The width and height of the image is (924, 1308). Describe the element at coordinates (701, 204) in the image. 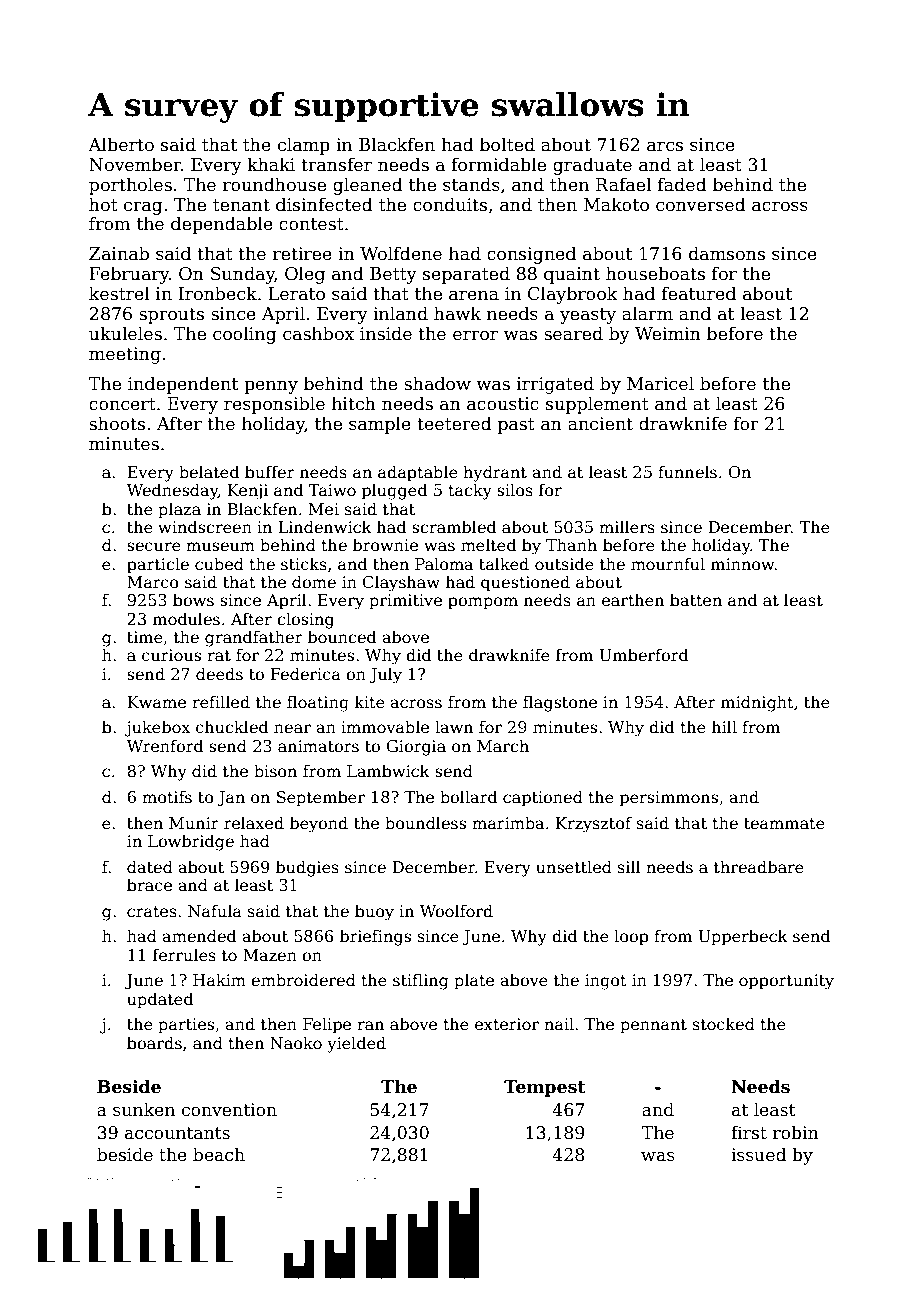

I see `conversed` at that location.
